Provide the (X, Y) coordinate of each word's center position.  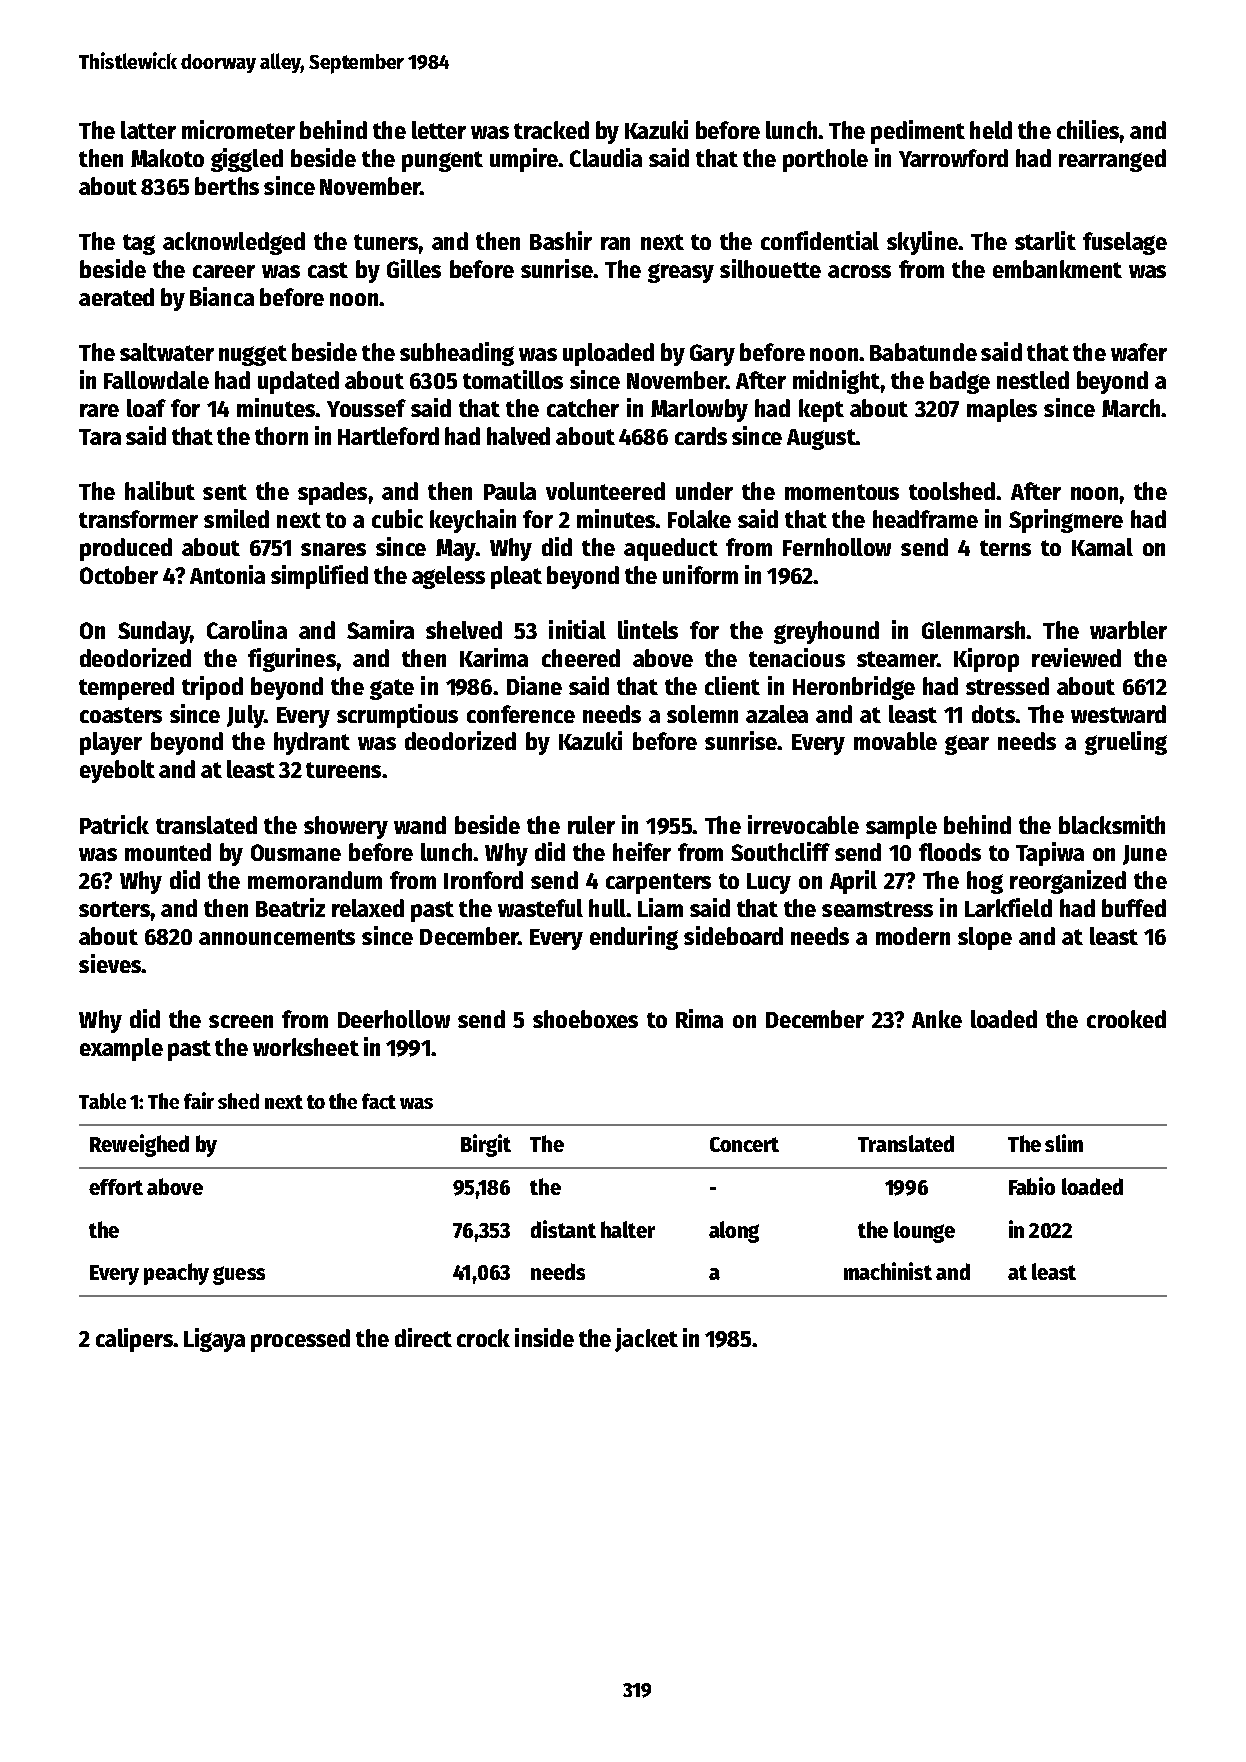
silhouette (770, 268)
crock (483, 1338)
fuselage (1125, 243)
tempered (126, 688)
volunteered (605, 491)
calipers (134, 1340)
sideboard (733, 935)
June (1145, 855)
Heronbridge (854, 688)
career (224, 271)
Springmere (1066, 521)
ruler (591, 825)
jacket (646, 1340)
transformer (138, 519)
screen (241, 1021)
